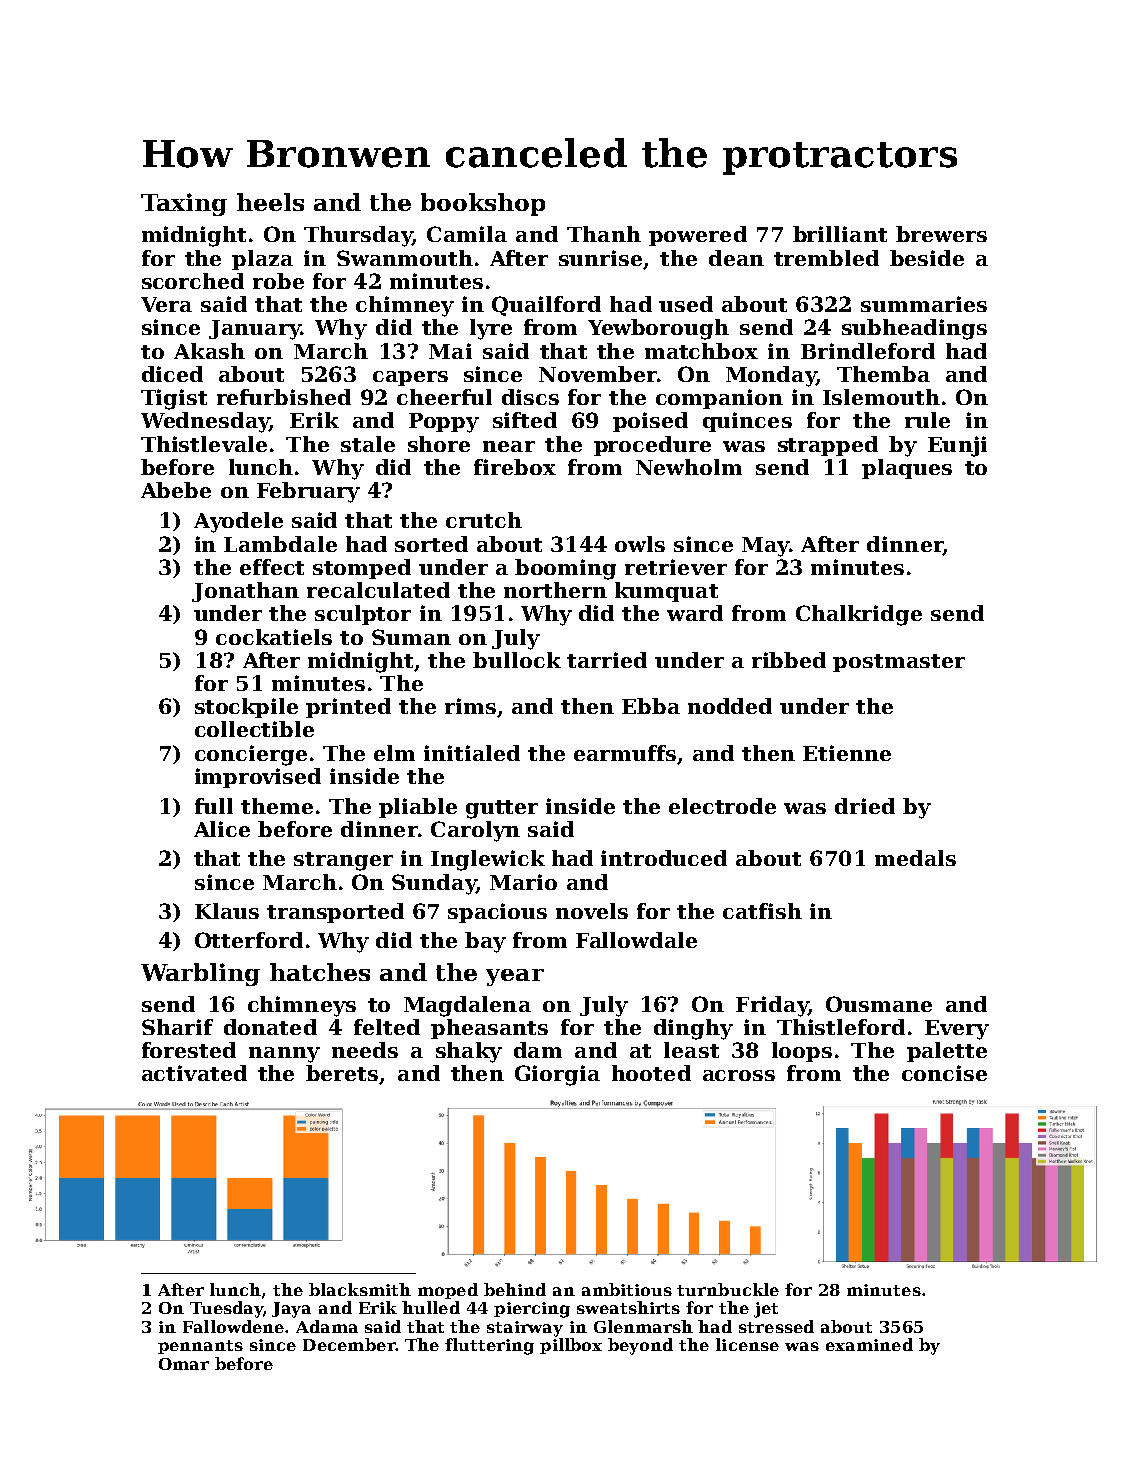 Image resolution: width=1129 pixels, height=1461 pixels. What do you see at coordinates (245, 592) in the page?
I see `Jonathan` at bounding box center [245, 592].
